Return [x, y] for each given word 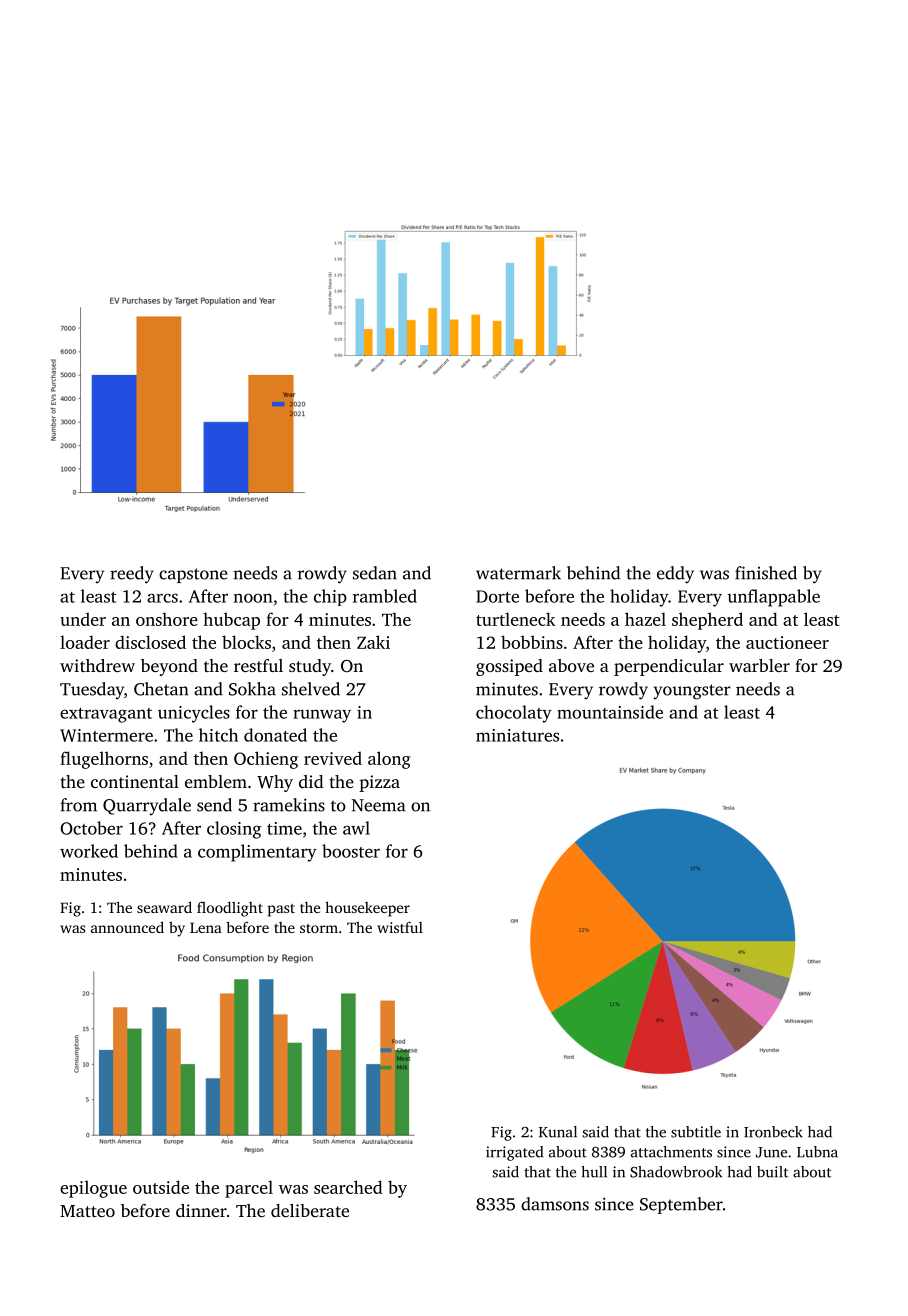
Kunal [558, 1132]
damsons [555, 1204]
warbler [759, 665]
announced [127, 927]
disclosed [150, 642]
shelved [311, 689]
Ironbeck [773, 1132]
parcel [249, 1189]
